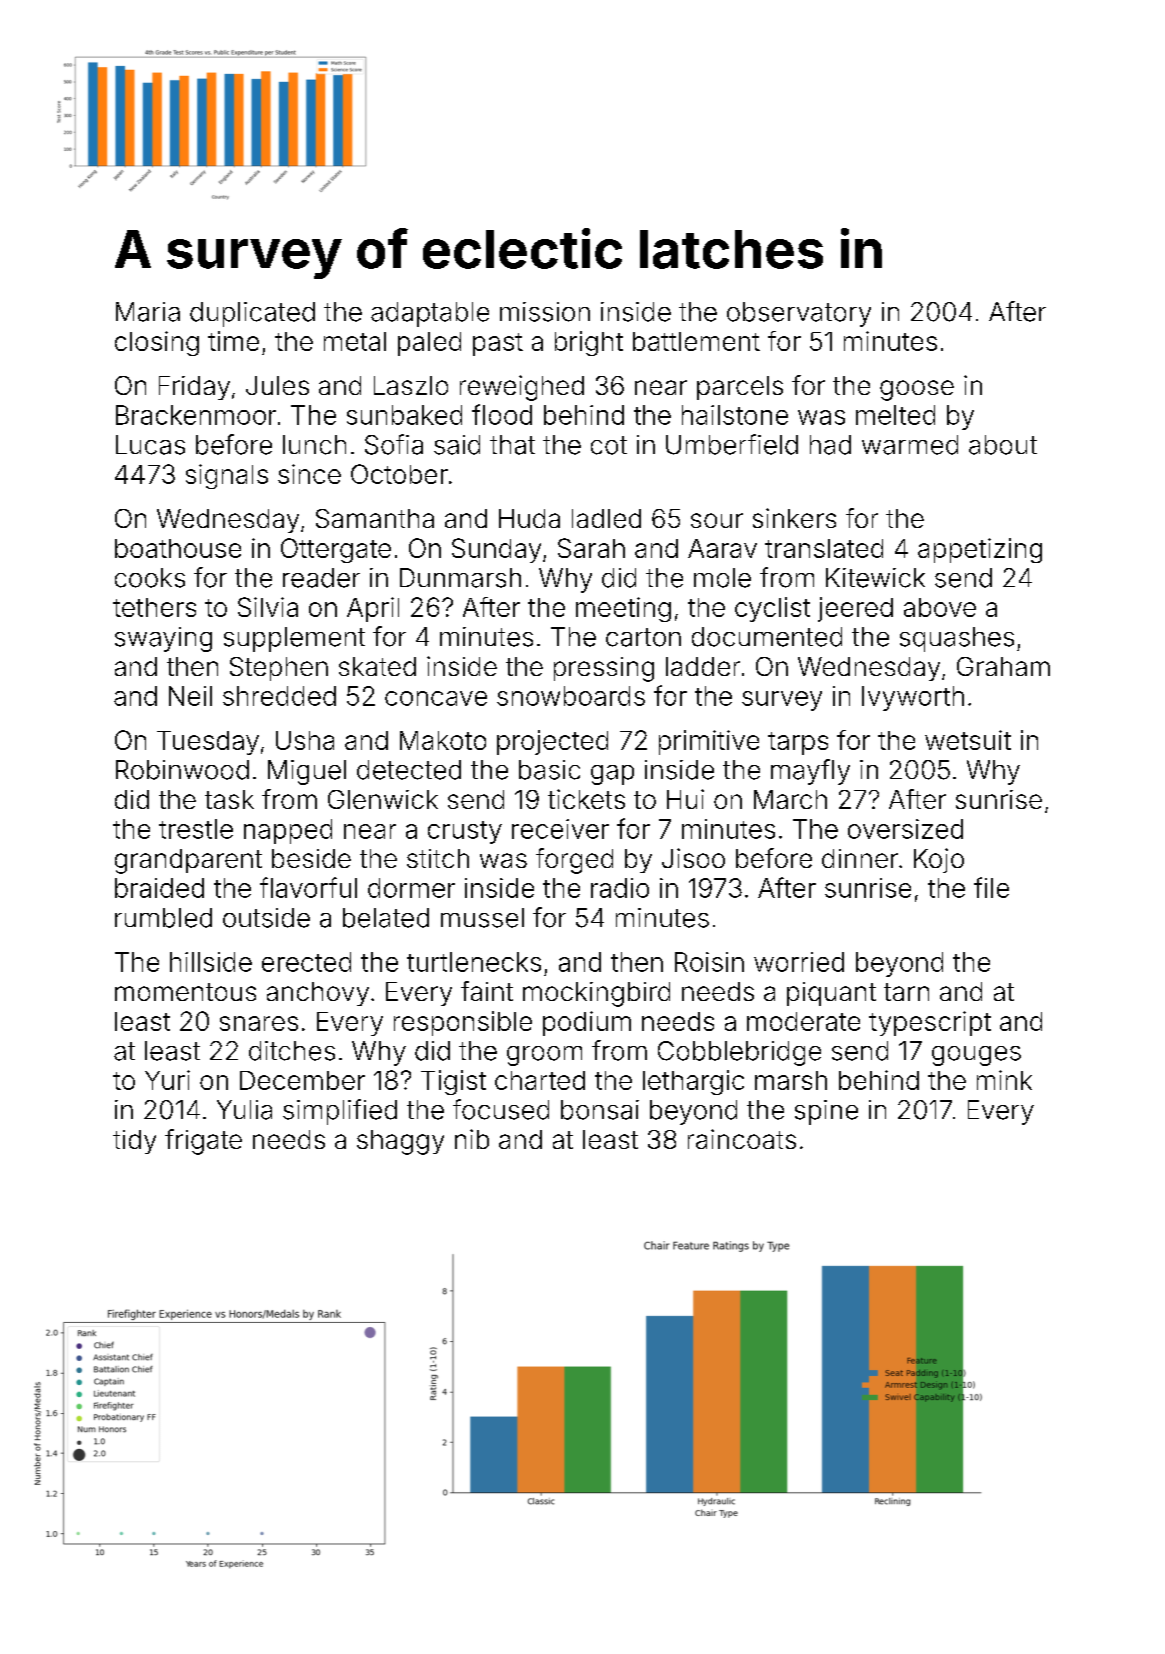 The height and width of the document is (1654, 1165). I want to click on mayfly, so click(810, 772).
